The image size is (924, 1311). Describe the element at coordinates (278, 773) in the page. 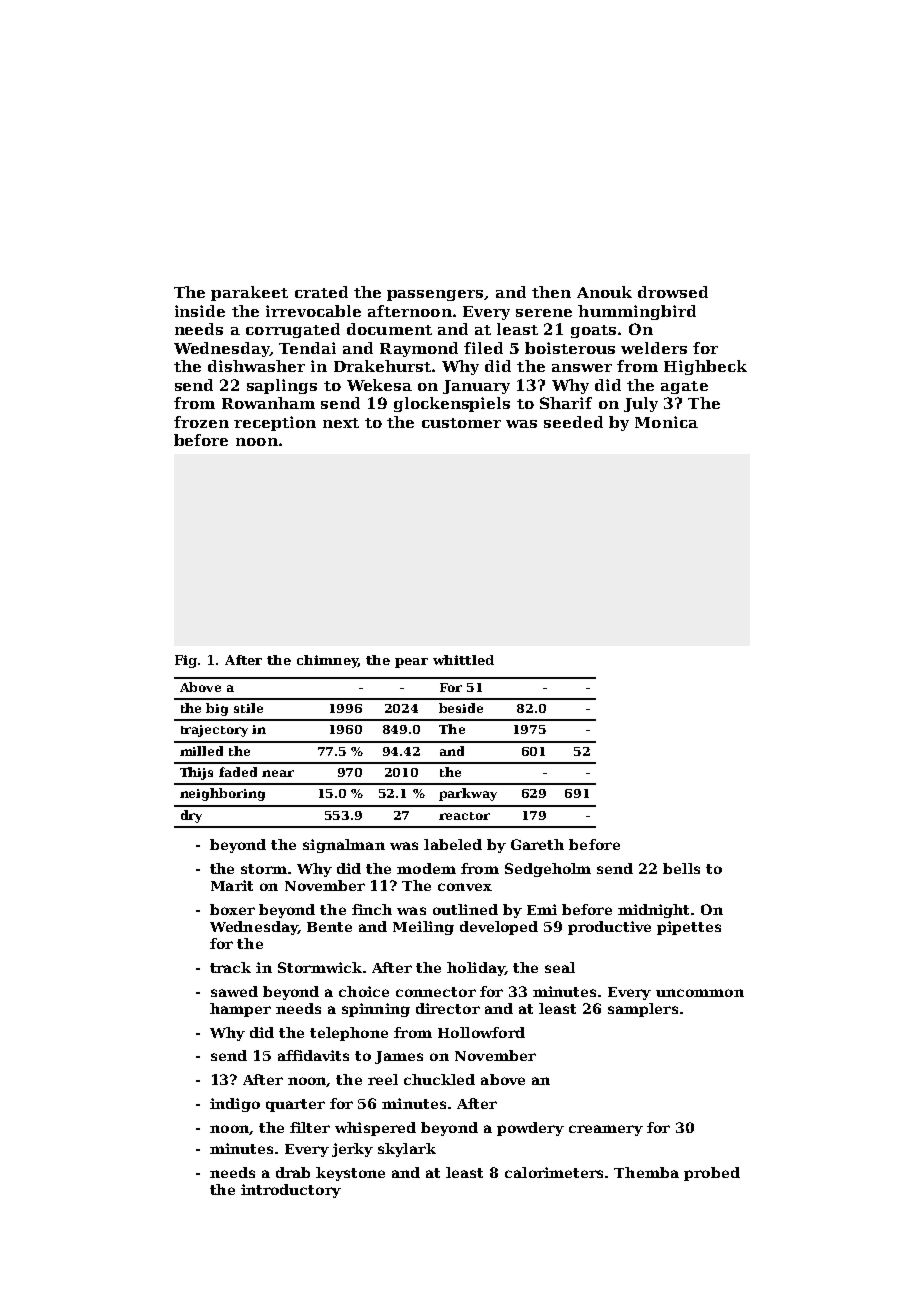

I see `near` at that location.
